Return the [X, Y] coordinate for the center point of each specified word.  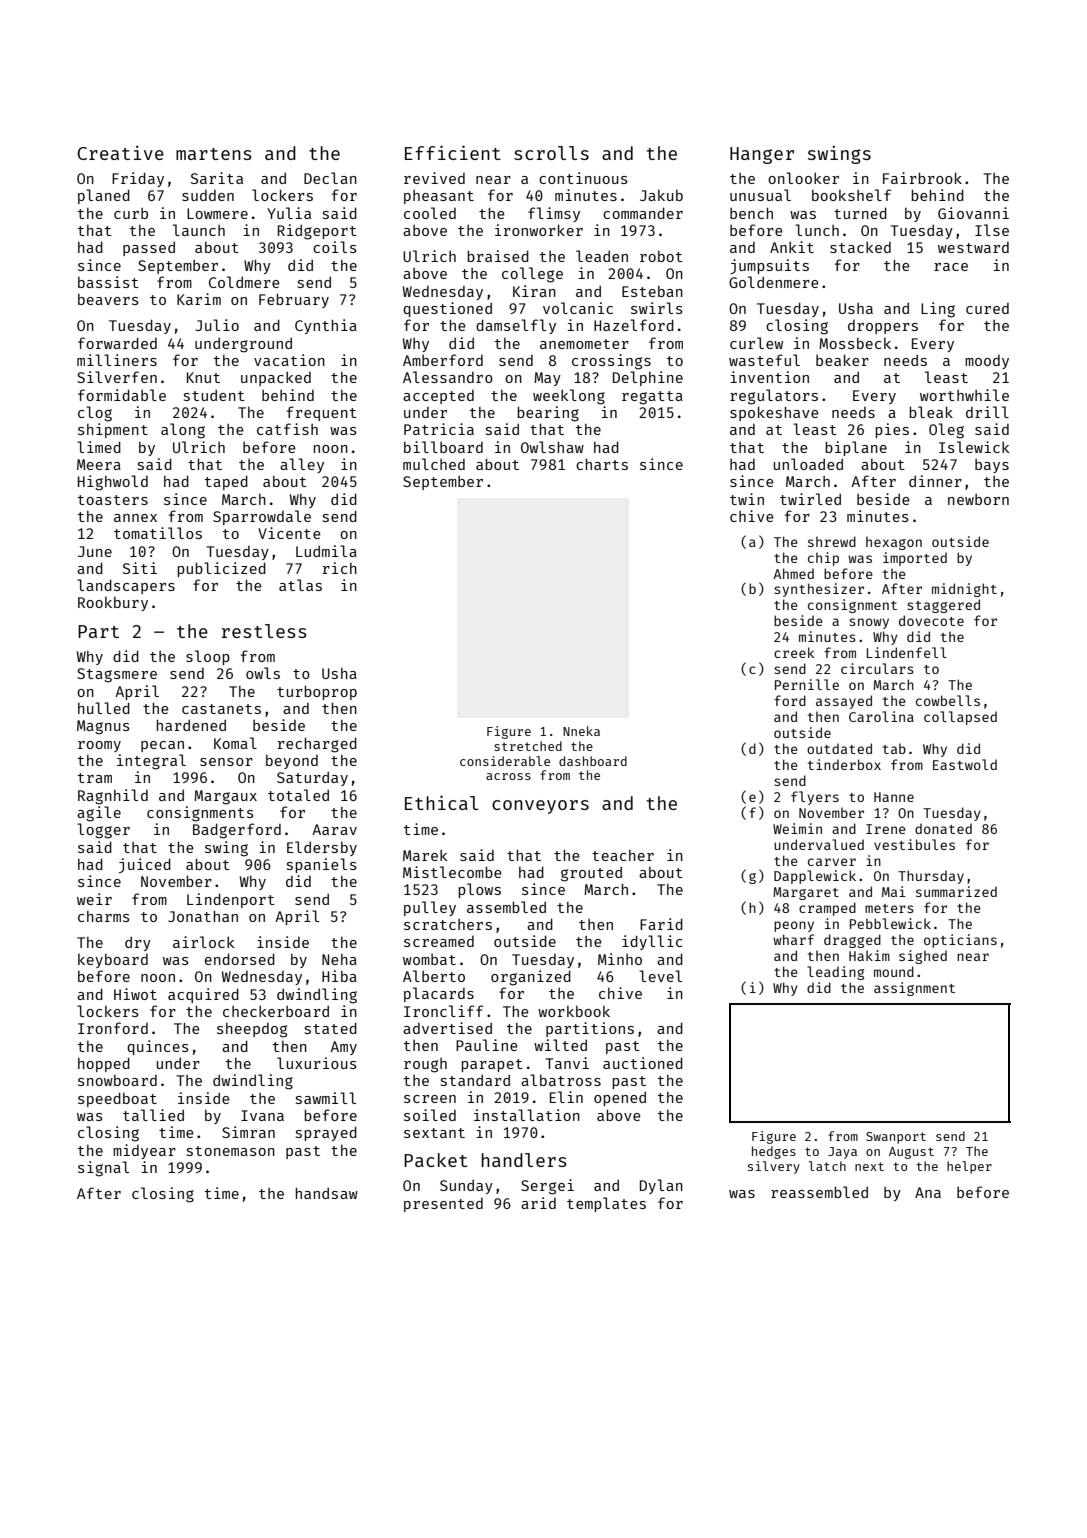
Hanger [762, 155]
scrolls [551, 153]
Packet [436, 1160]
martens [214, 154]
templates [606, 1204]
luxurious [317, 1063]
